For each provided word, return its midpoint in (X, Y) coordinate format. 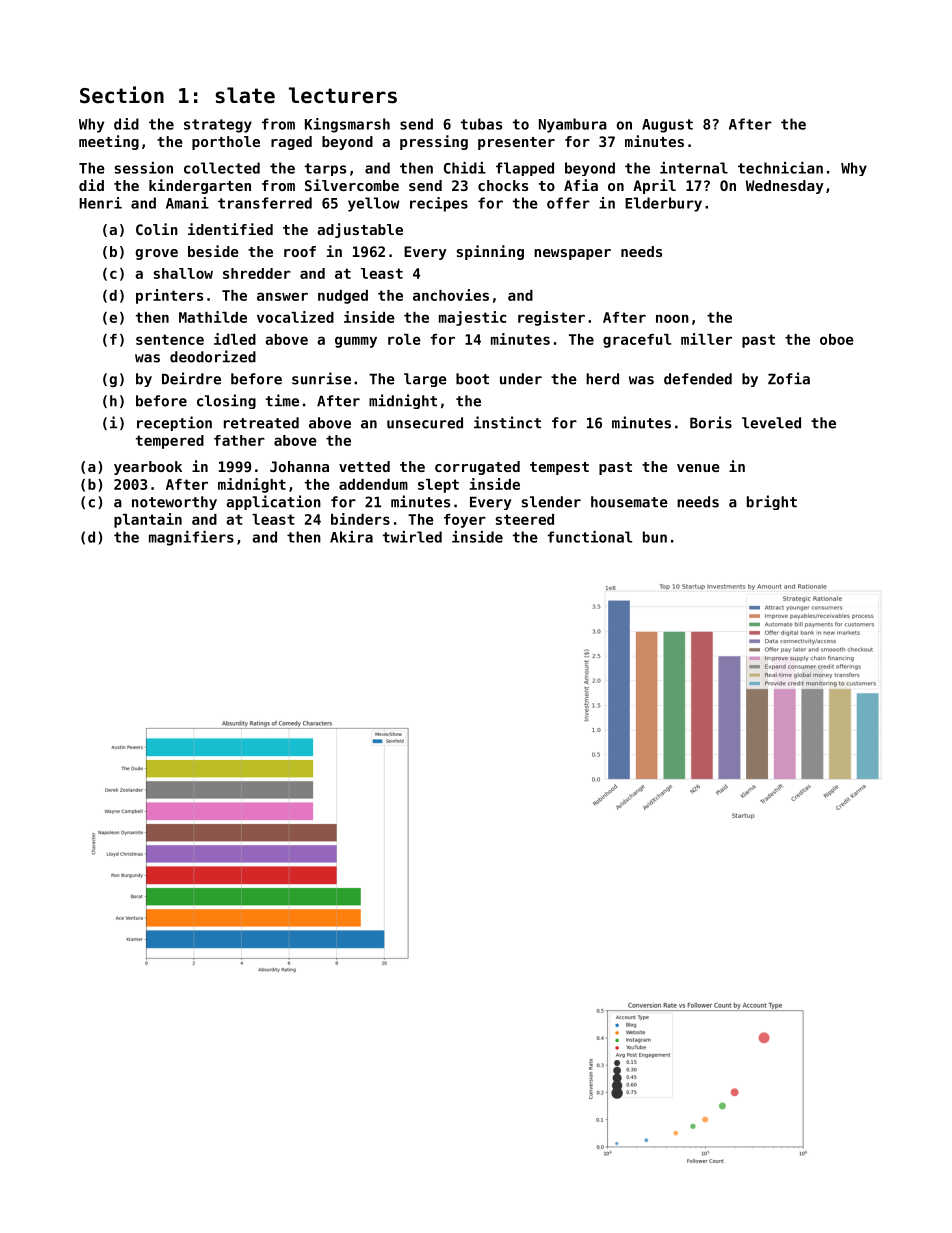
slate (245, 95)
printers (169, 296)
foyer (465, 521)
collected (222, 168)
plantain (148, 520)
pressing (434, 142)
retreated (261, 423)
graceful (637, 341)
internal (694, 168)
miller (706, 339)
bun (655, 537)
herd (602, 379)
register (551, 318)
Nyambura (573, 125)
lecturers (343, 95)
